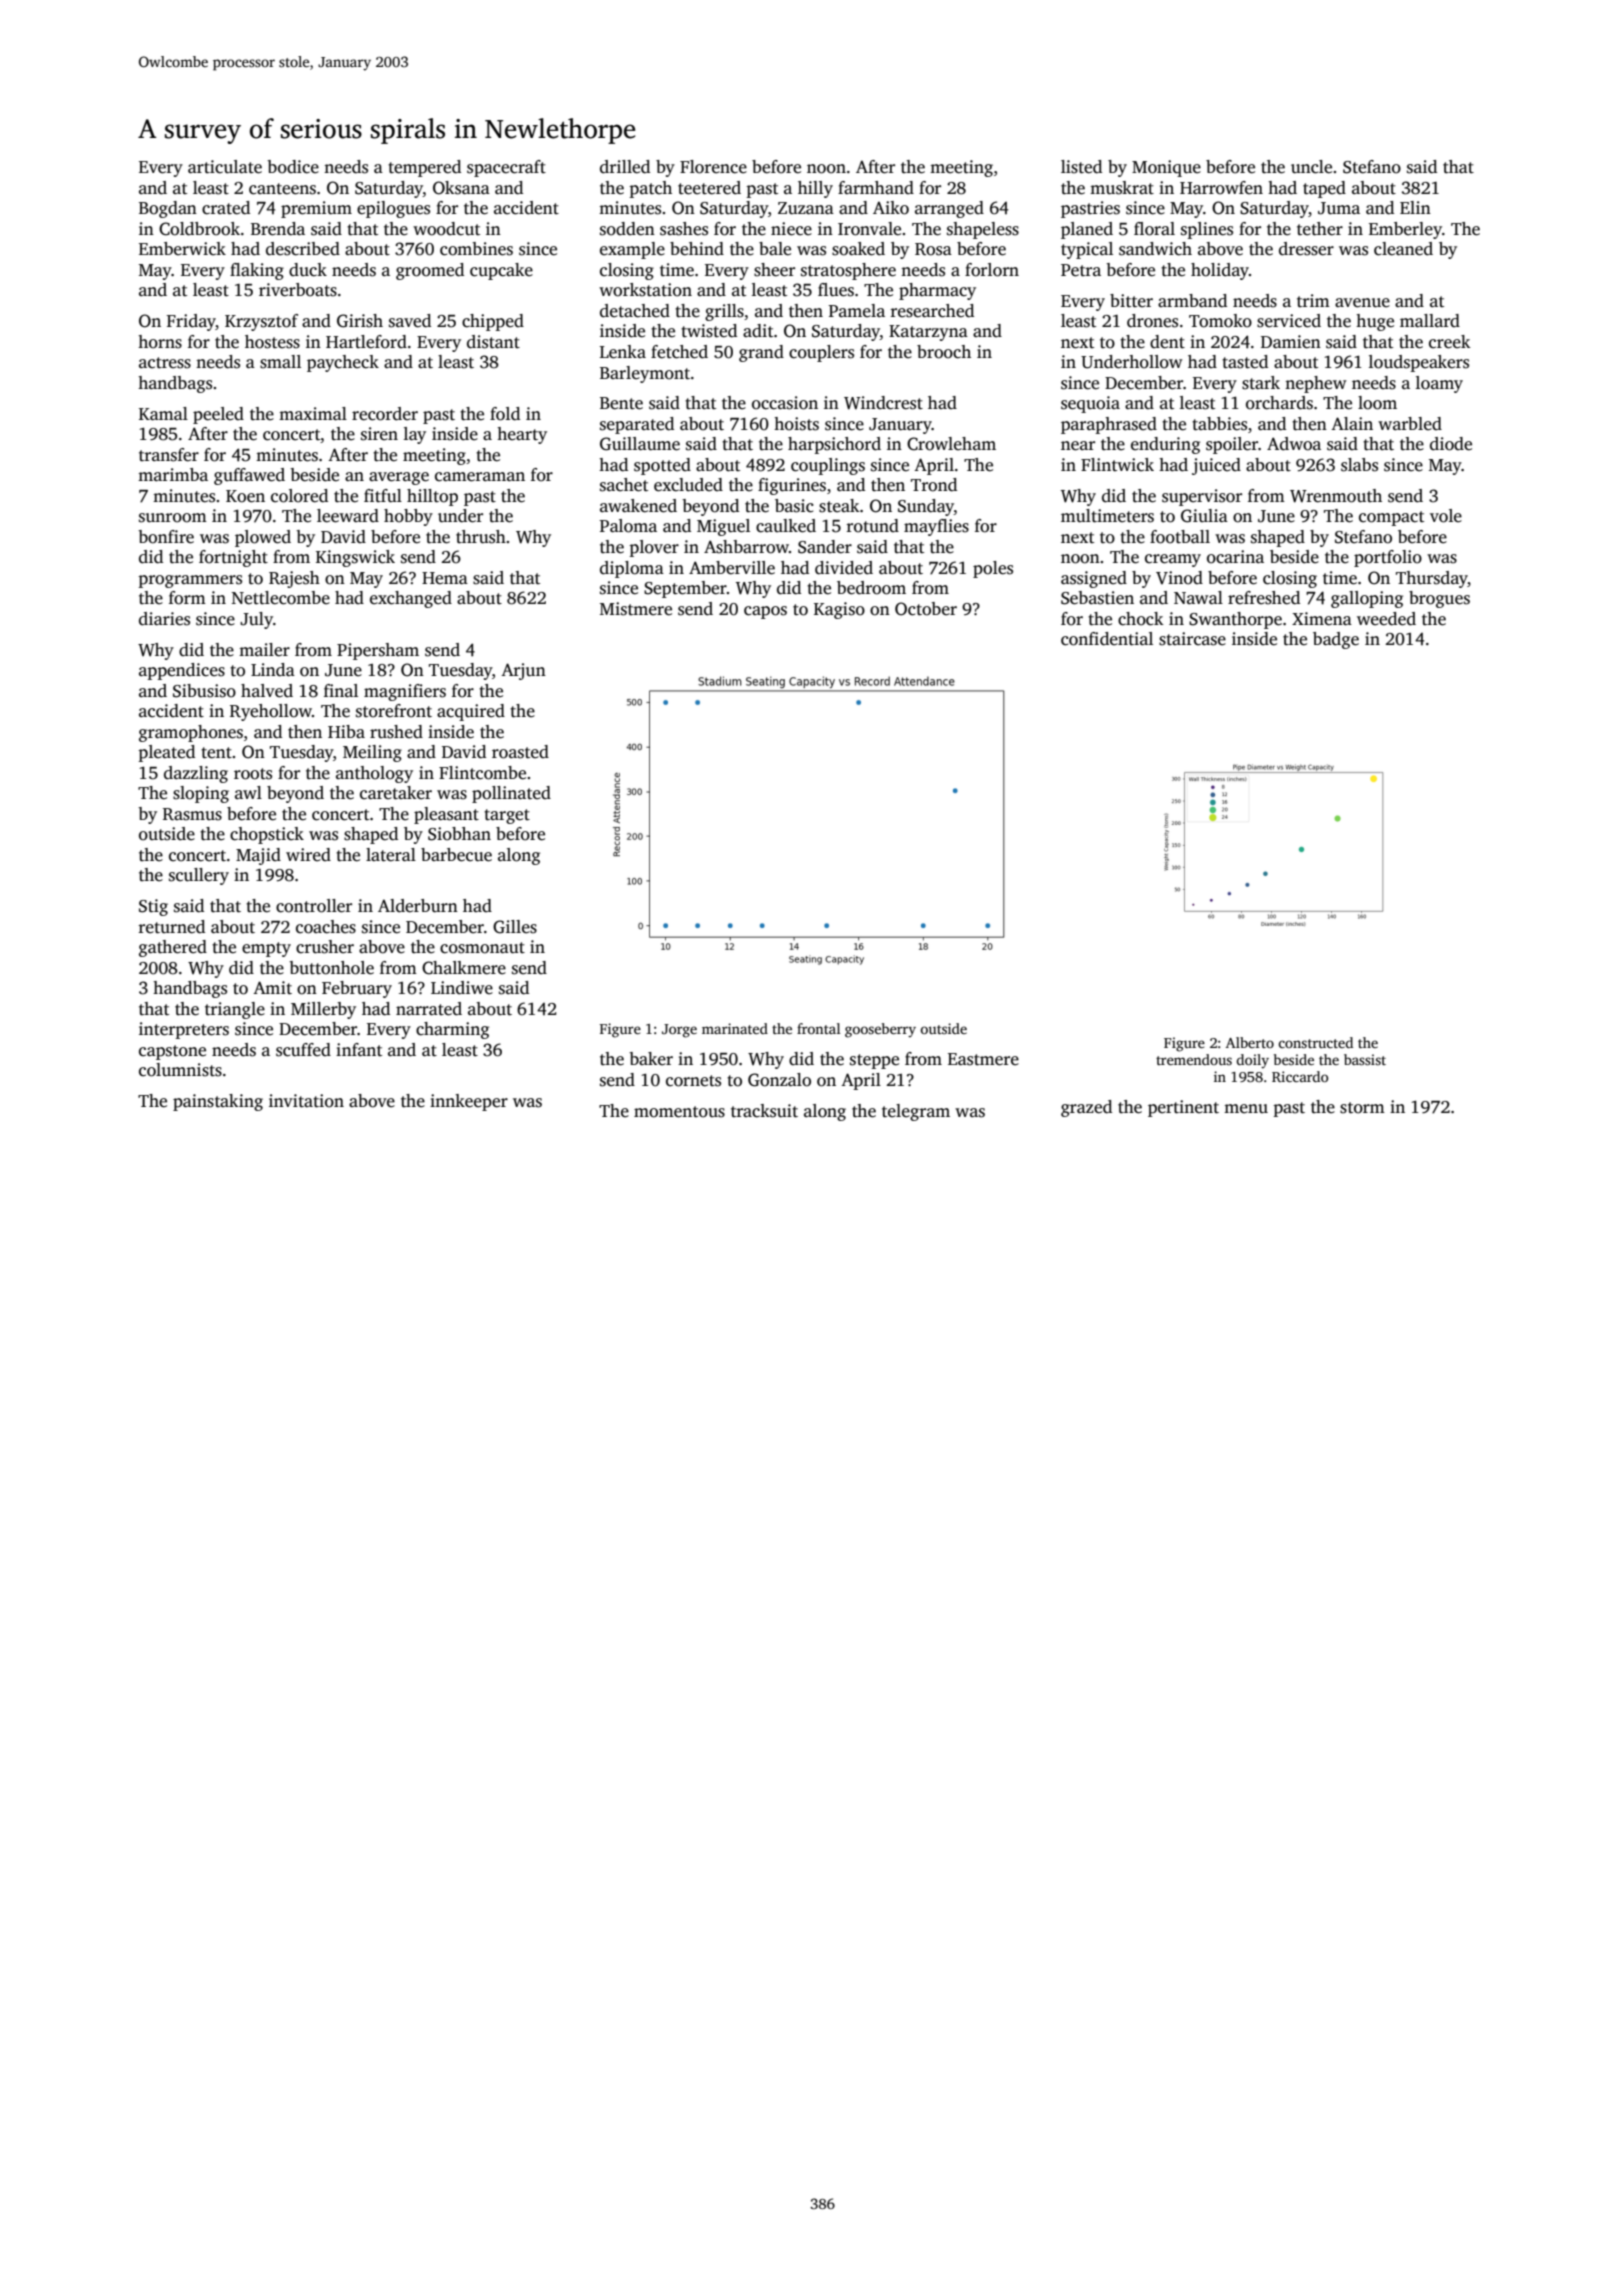  What do you see at coordinates (916, 1112) in the page?
I see `telegram` at bounding box center [916, 1112].
